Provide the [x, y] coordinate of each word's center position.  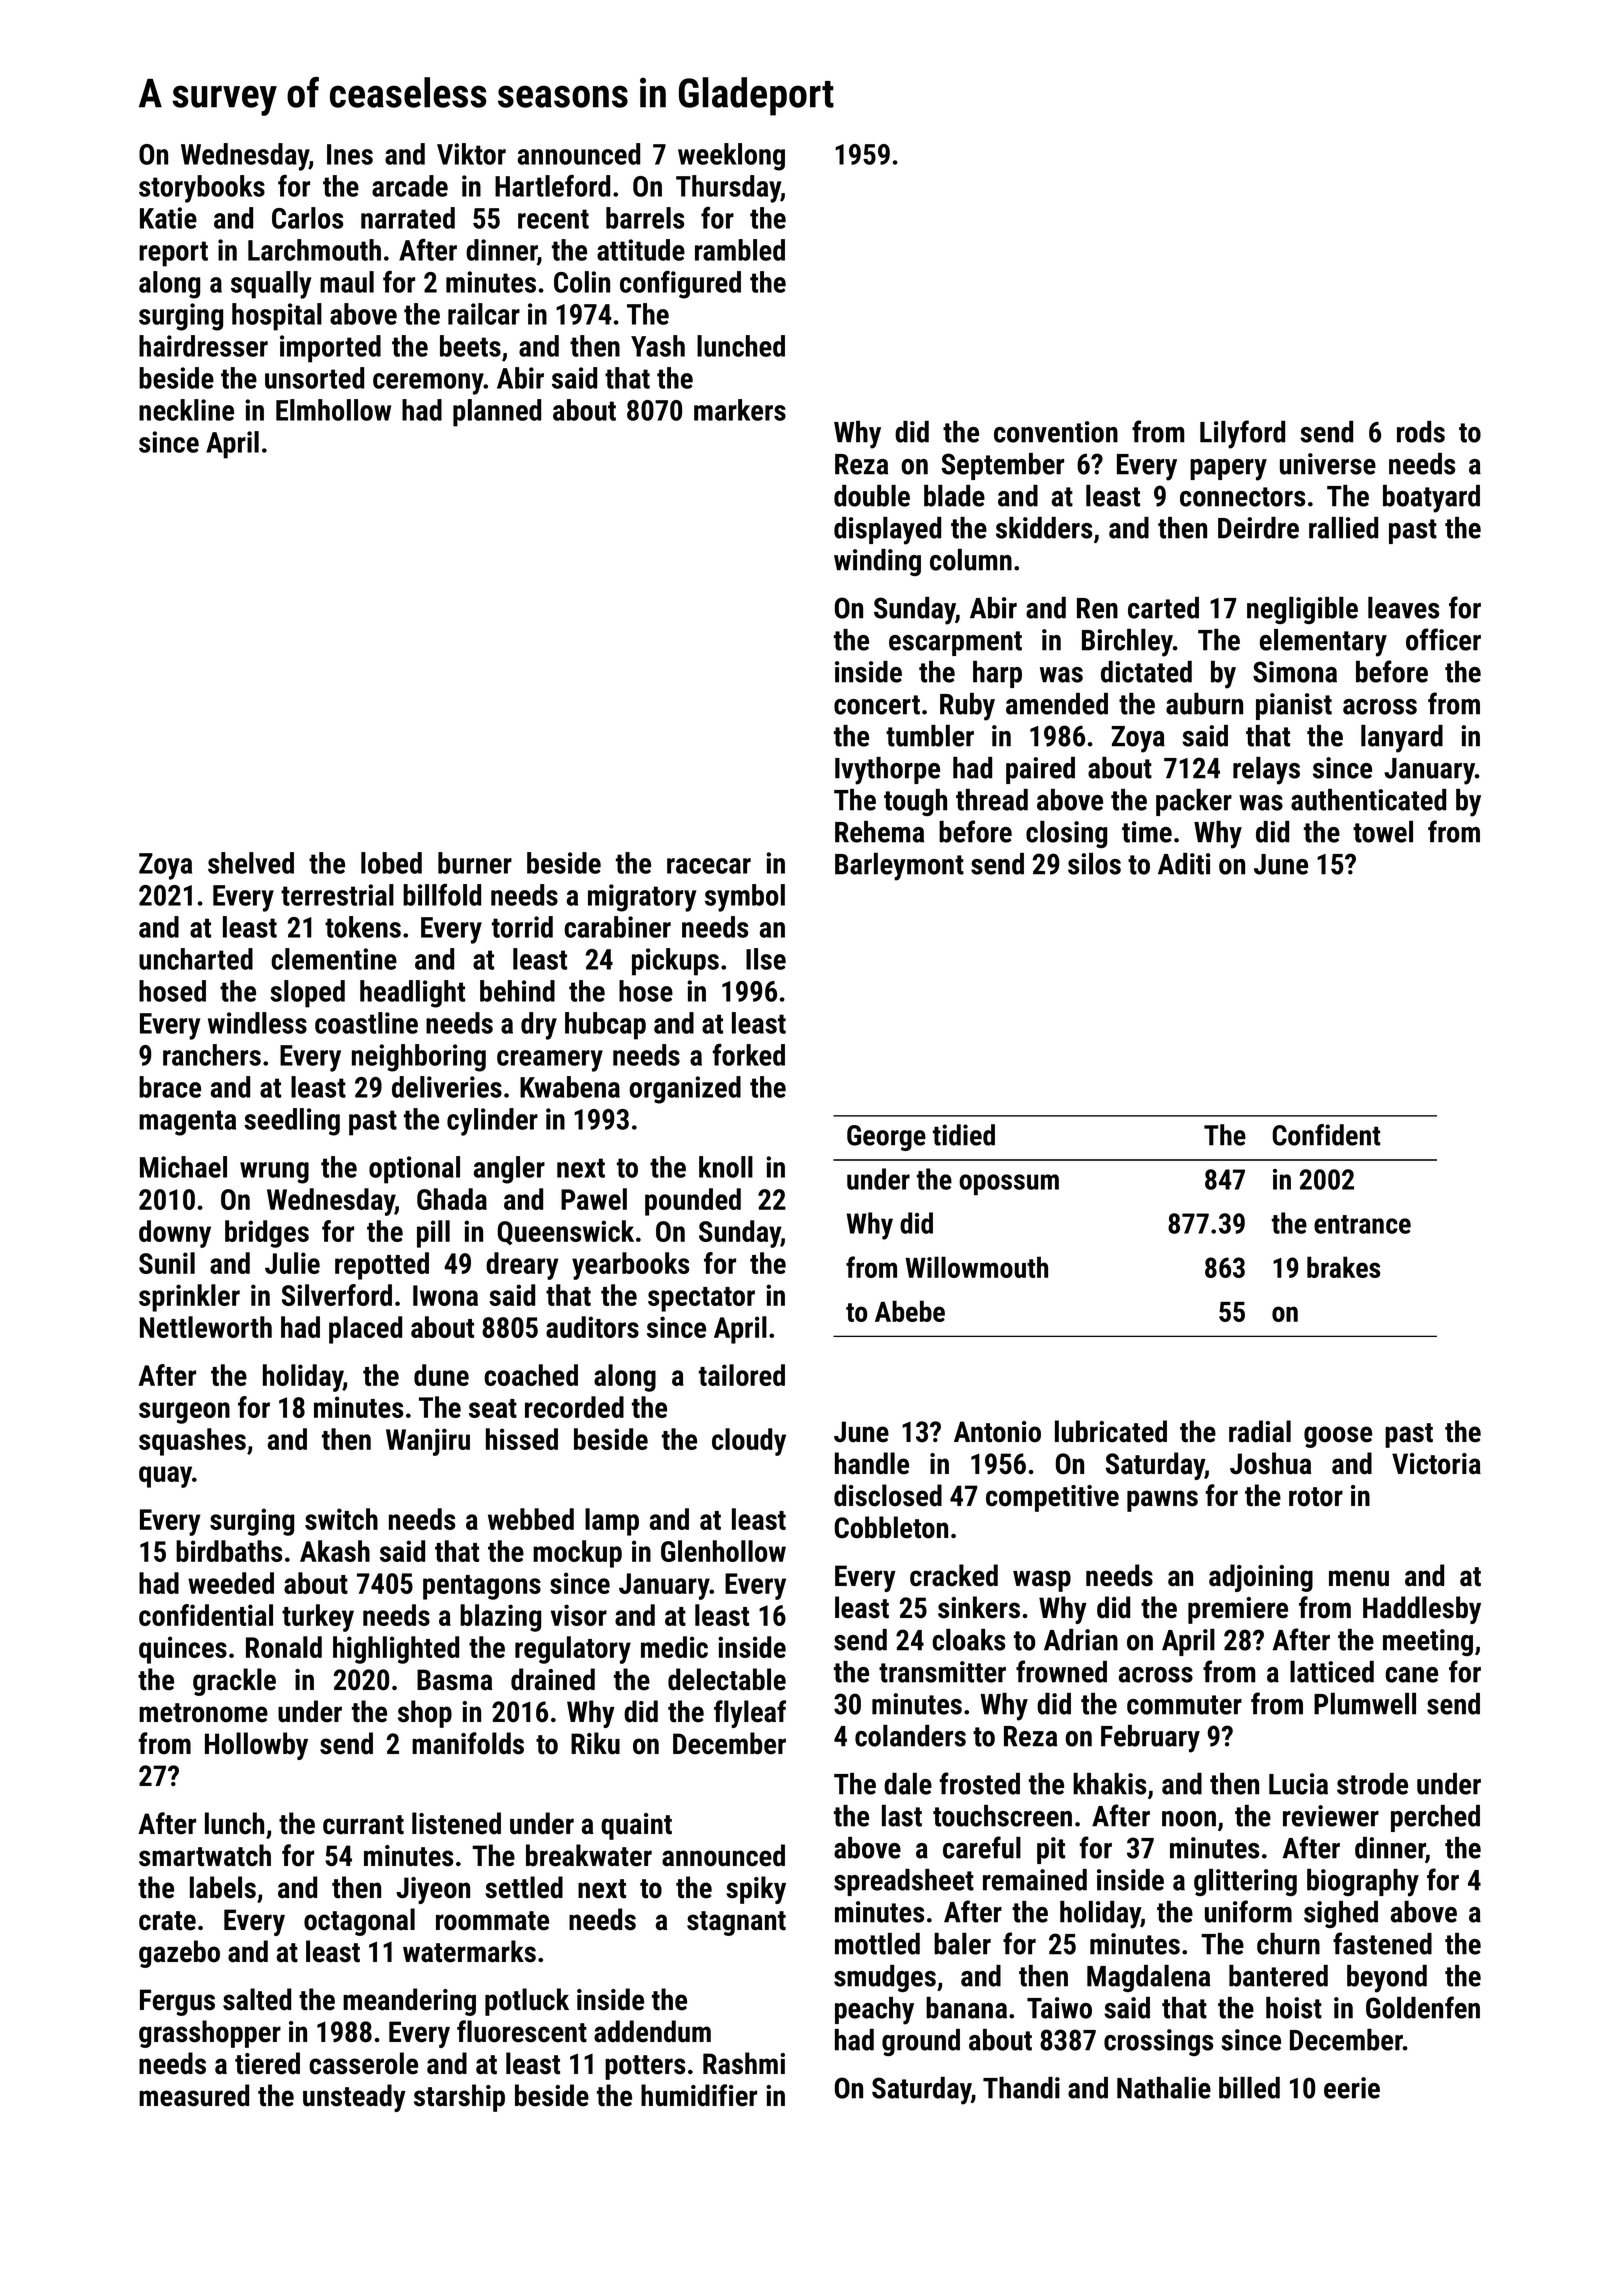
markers [740, 410]
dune [441, 1375]
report [173, 254]
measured [194, 2095]
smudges [885, 1978]
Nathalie [1164, 2088]
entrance [1362, 1224]
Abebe [910, 1311]
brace [170, 1087]
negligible [1302, 610]
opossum [1009, 1184]
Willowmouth [976, 1267]
